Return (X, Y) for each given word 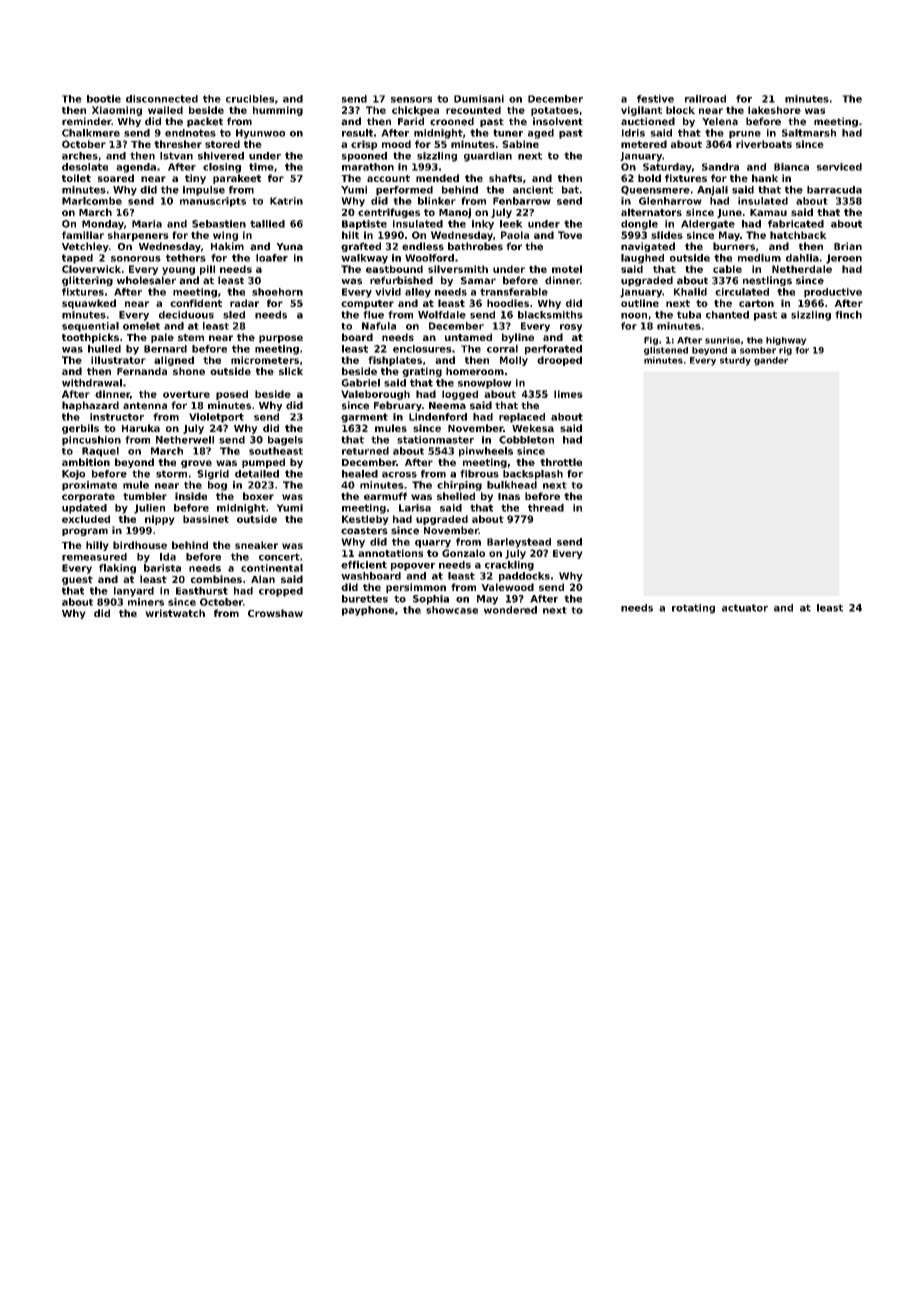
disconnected (162, 99)
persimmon (416, 588)
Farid (411, 121)
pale (162, 338)
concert (279, 557)
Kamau (768, 212)
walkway (364, 259)
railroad (705, 99)
